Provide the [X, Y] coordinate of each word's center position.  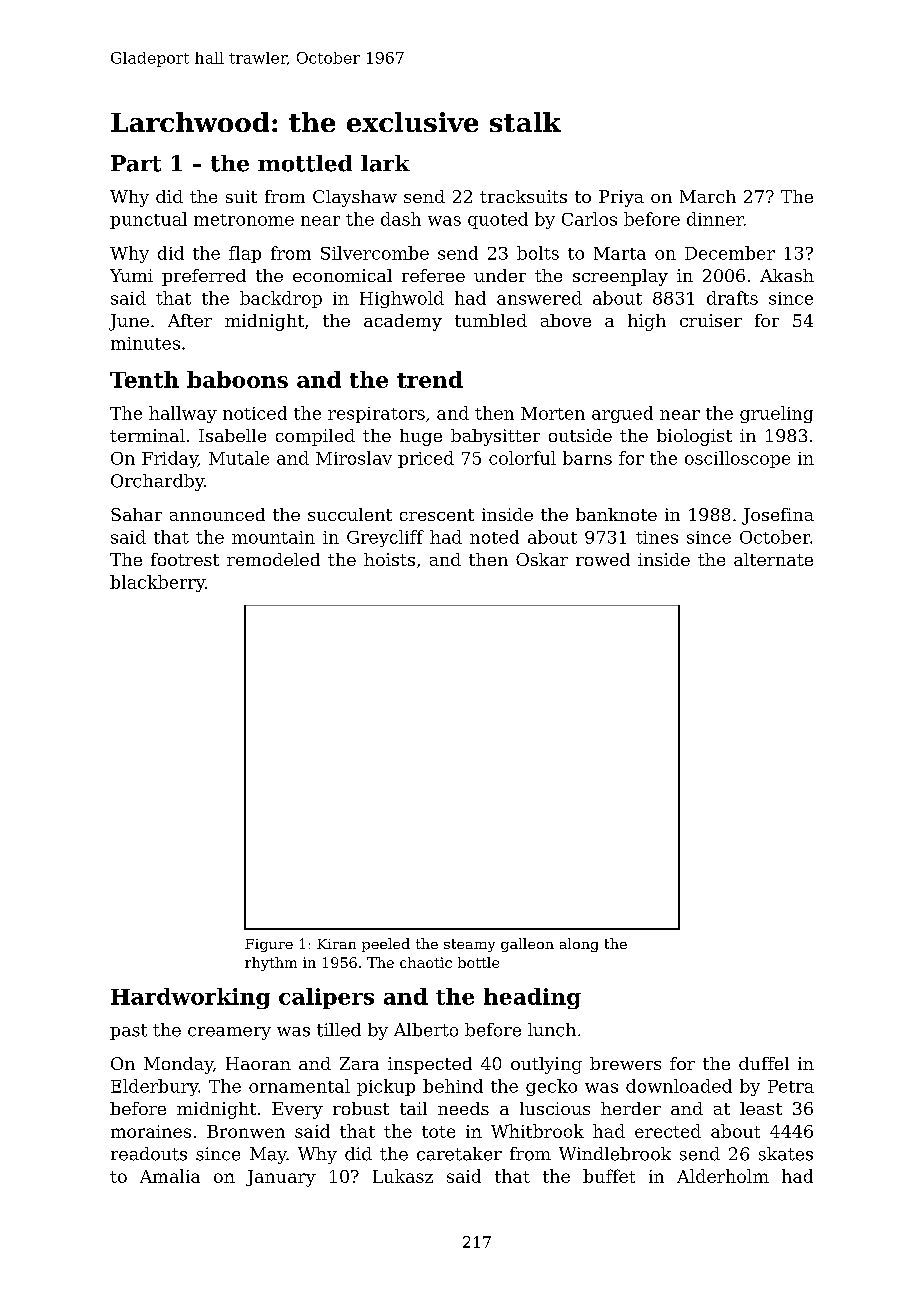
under [500, 275]
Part [136, 163]
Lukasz [403, 1176]
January [281, 1178]
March [708, 196]
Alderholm [723, 1176]
